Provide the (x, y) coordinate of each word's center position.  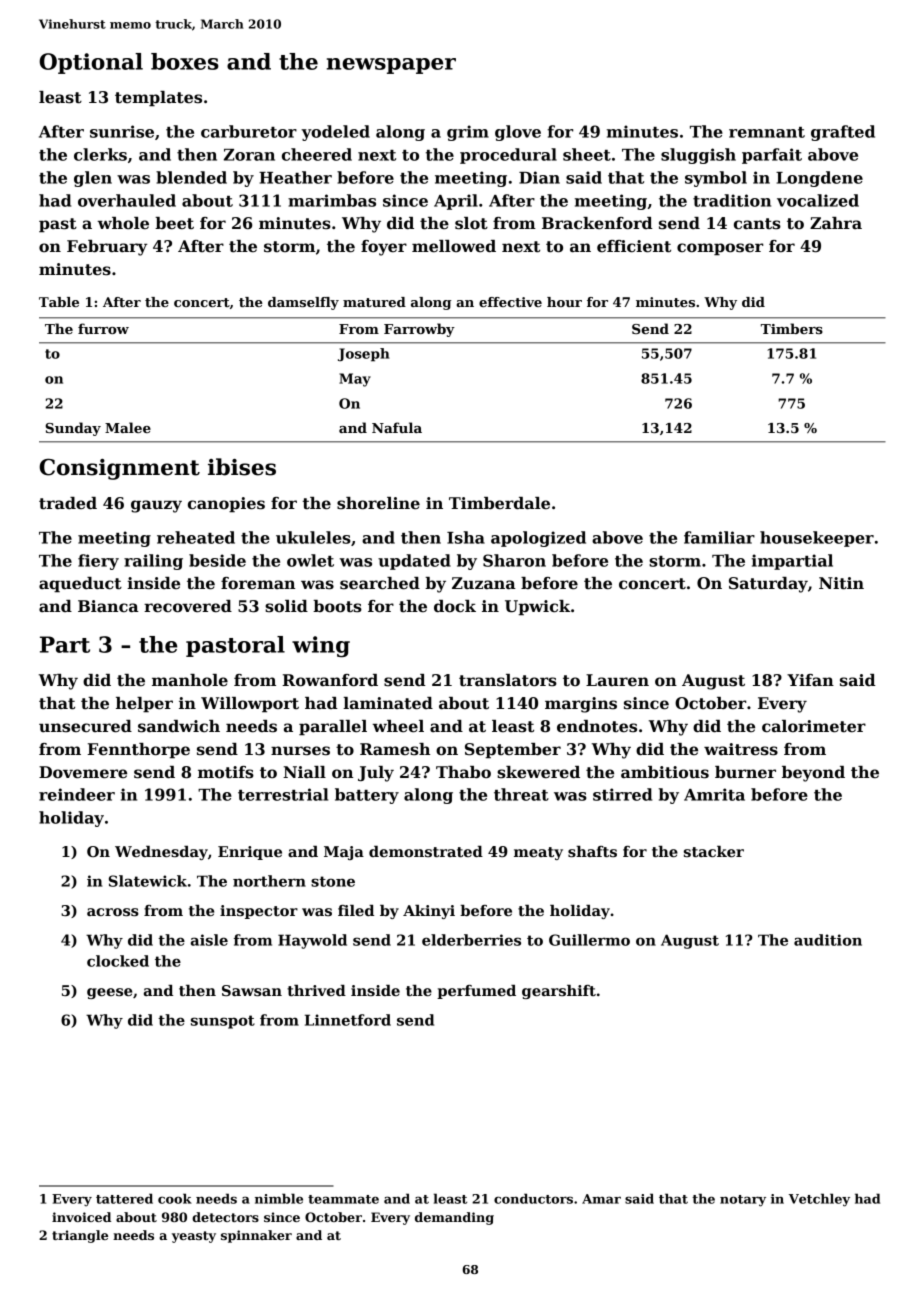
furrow (103, 328)
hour (564, 302)
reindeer (77, 794)
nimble (279, 1198)
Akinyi (429, 912)
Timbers (792, 328)
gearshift (559, 992)
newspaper (391, 66)
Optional (91, 63)
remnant (767, 132)
